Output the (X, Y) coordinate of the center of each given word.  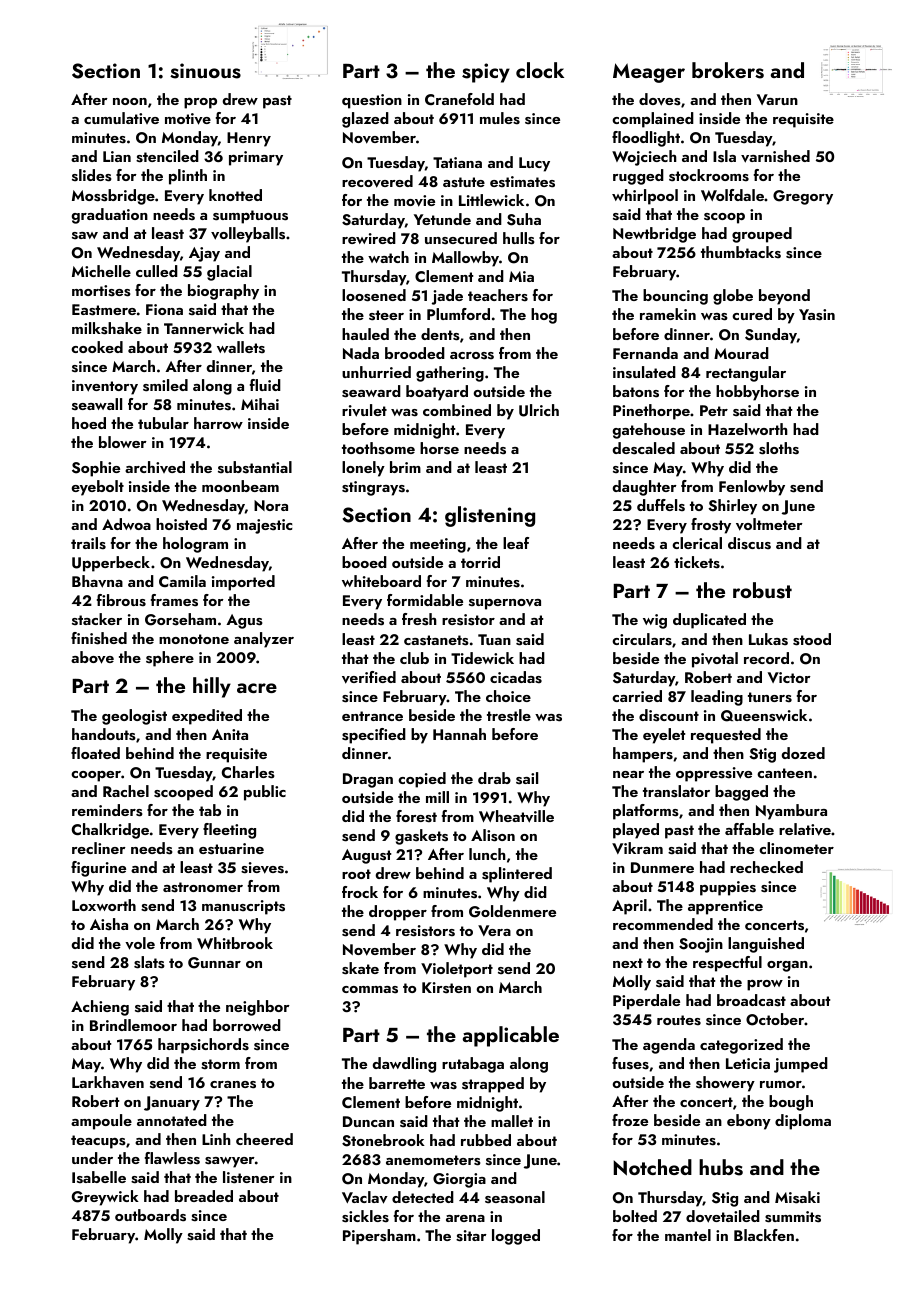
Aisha (109, 924)
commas (370, 990)
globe (733, 297)
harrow (218, 423)
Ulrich (539, 410)
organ (787, 966)
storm (220, 1064)
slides (92, 175)
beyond (784, 297)
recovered (377, 181)
